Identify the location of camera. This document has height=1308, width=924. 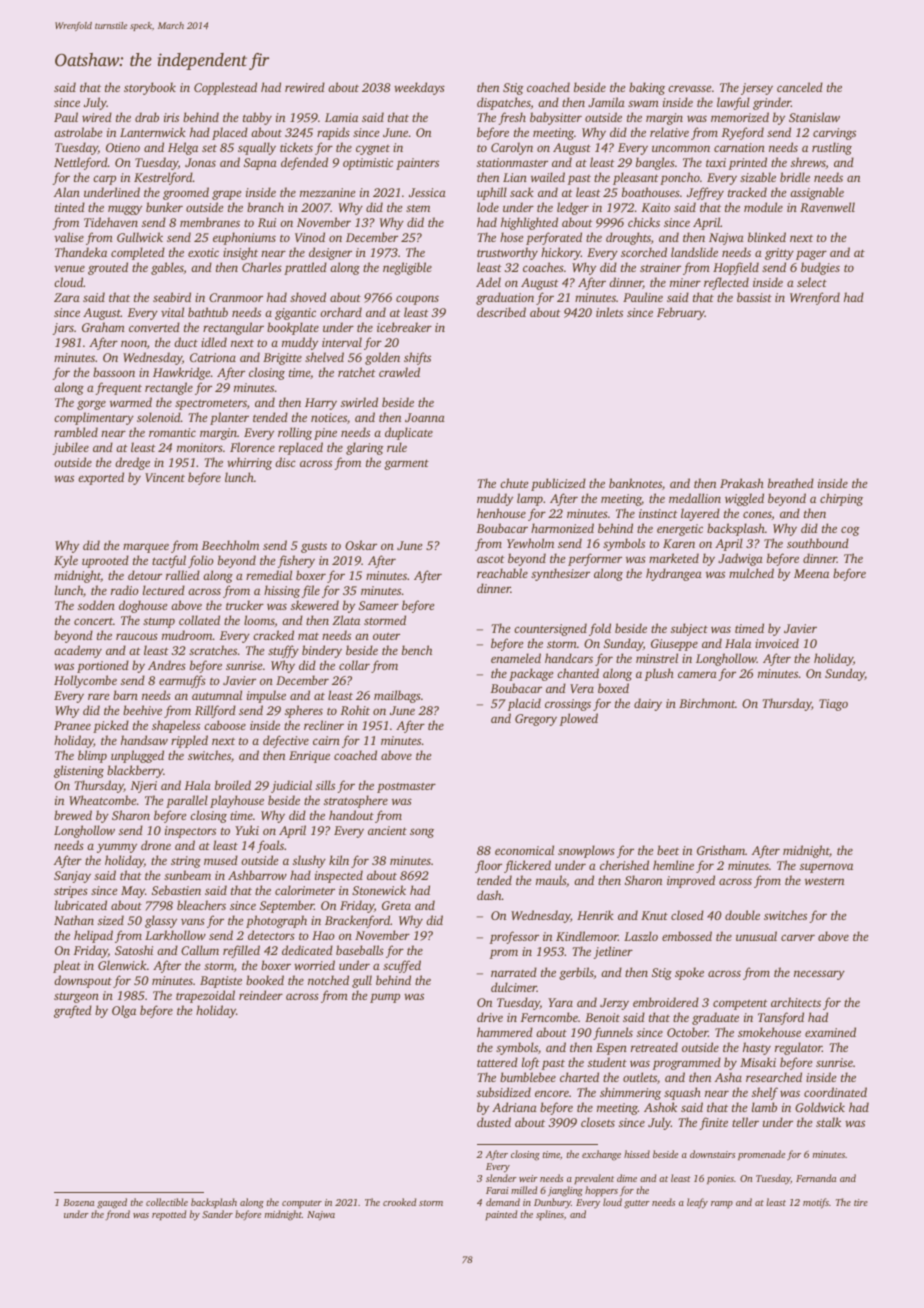
(697, 674).
